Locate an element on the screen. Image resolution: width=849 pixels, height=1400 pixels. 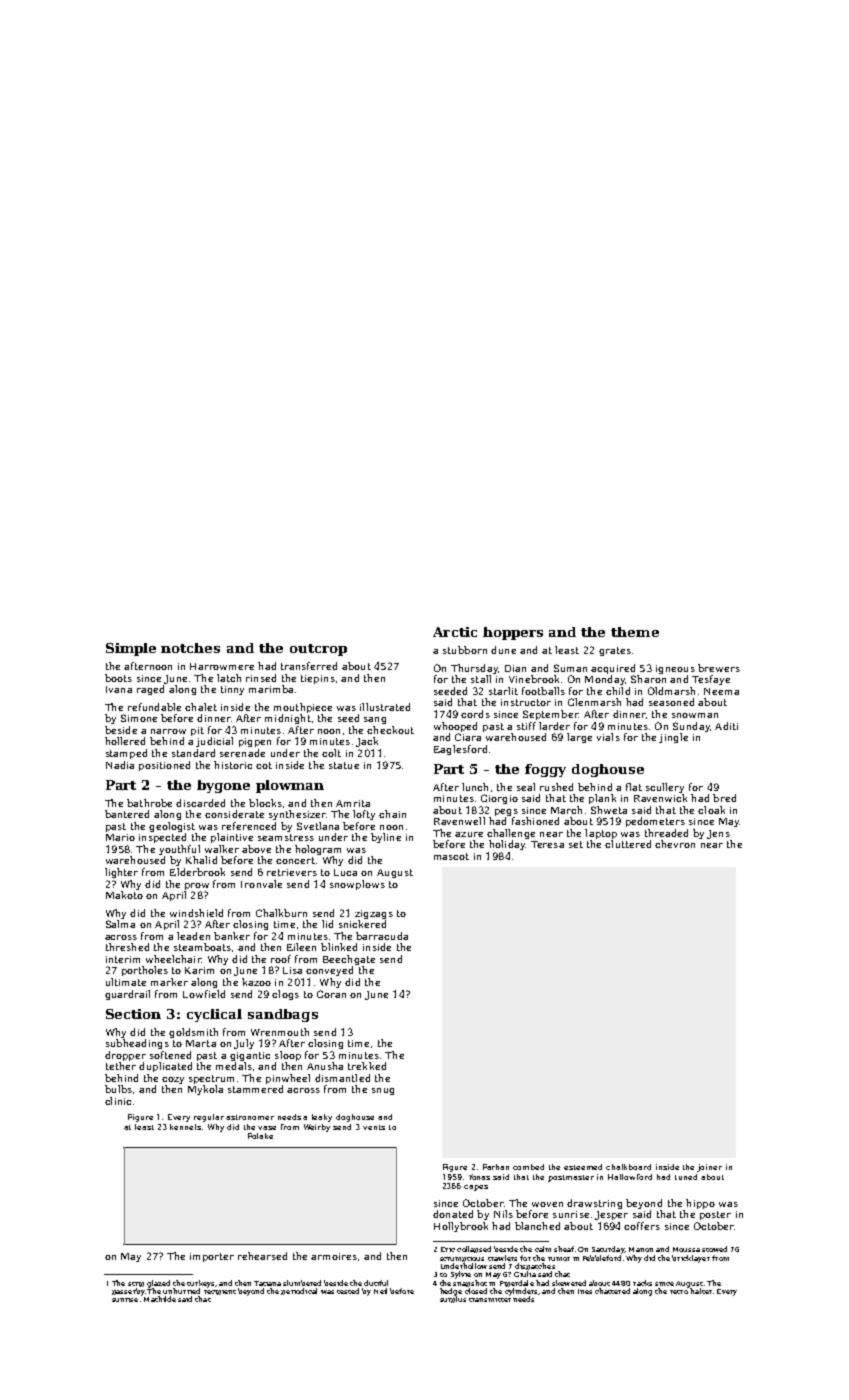
chevron is located at coordinates (675, 844).
